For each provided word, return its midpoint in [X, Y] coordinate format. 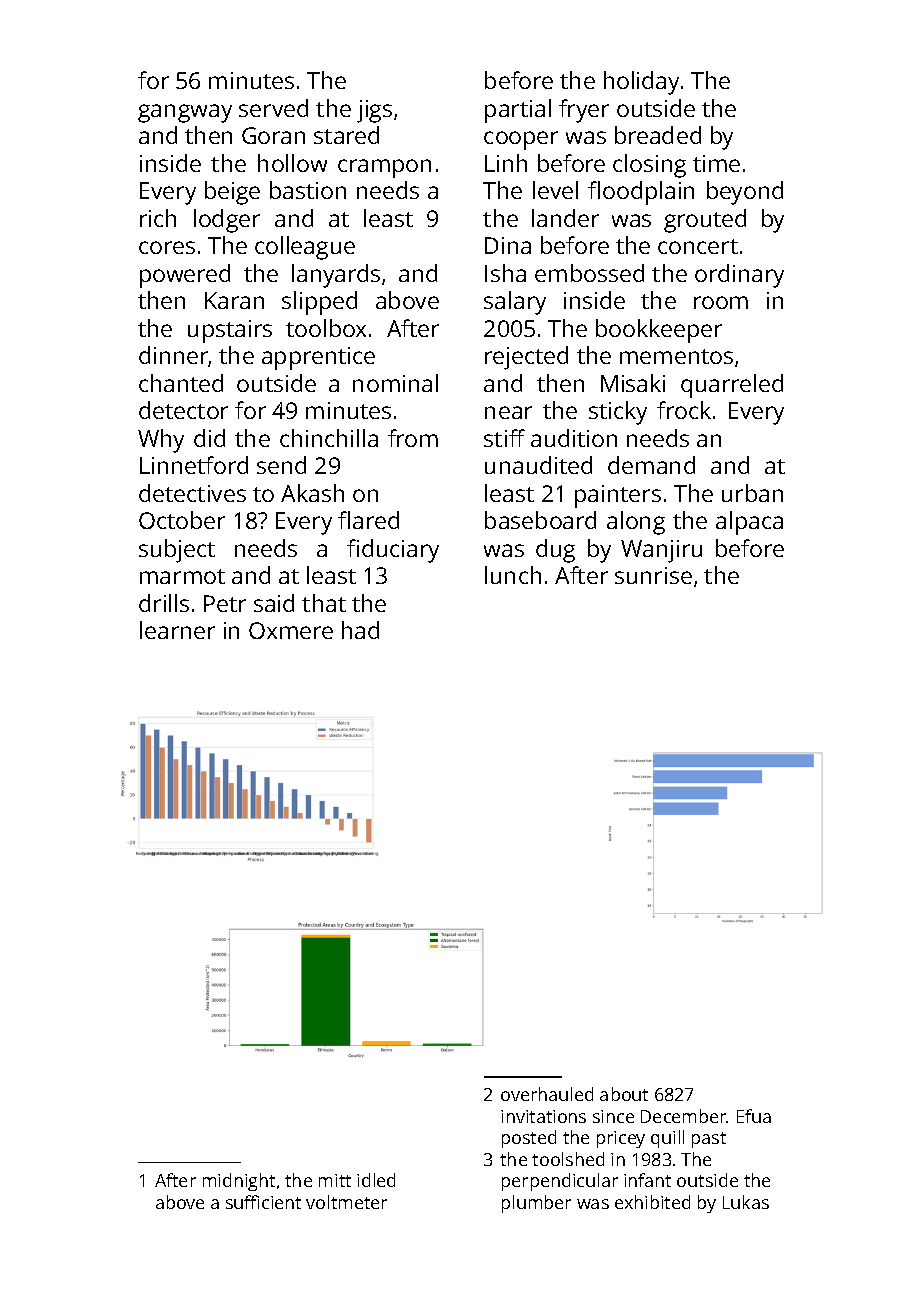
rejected [526, 358]
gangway [185, 113]
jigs [374, 111]
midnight [239, 1182]
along [636, 523]
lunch [513, 575]
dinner [174, 356]
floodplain [641, 193]
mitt [335, 1180]
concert [698, 246]
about [624, 1094]
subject [177, 551]
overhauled [547, 1094]
